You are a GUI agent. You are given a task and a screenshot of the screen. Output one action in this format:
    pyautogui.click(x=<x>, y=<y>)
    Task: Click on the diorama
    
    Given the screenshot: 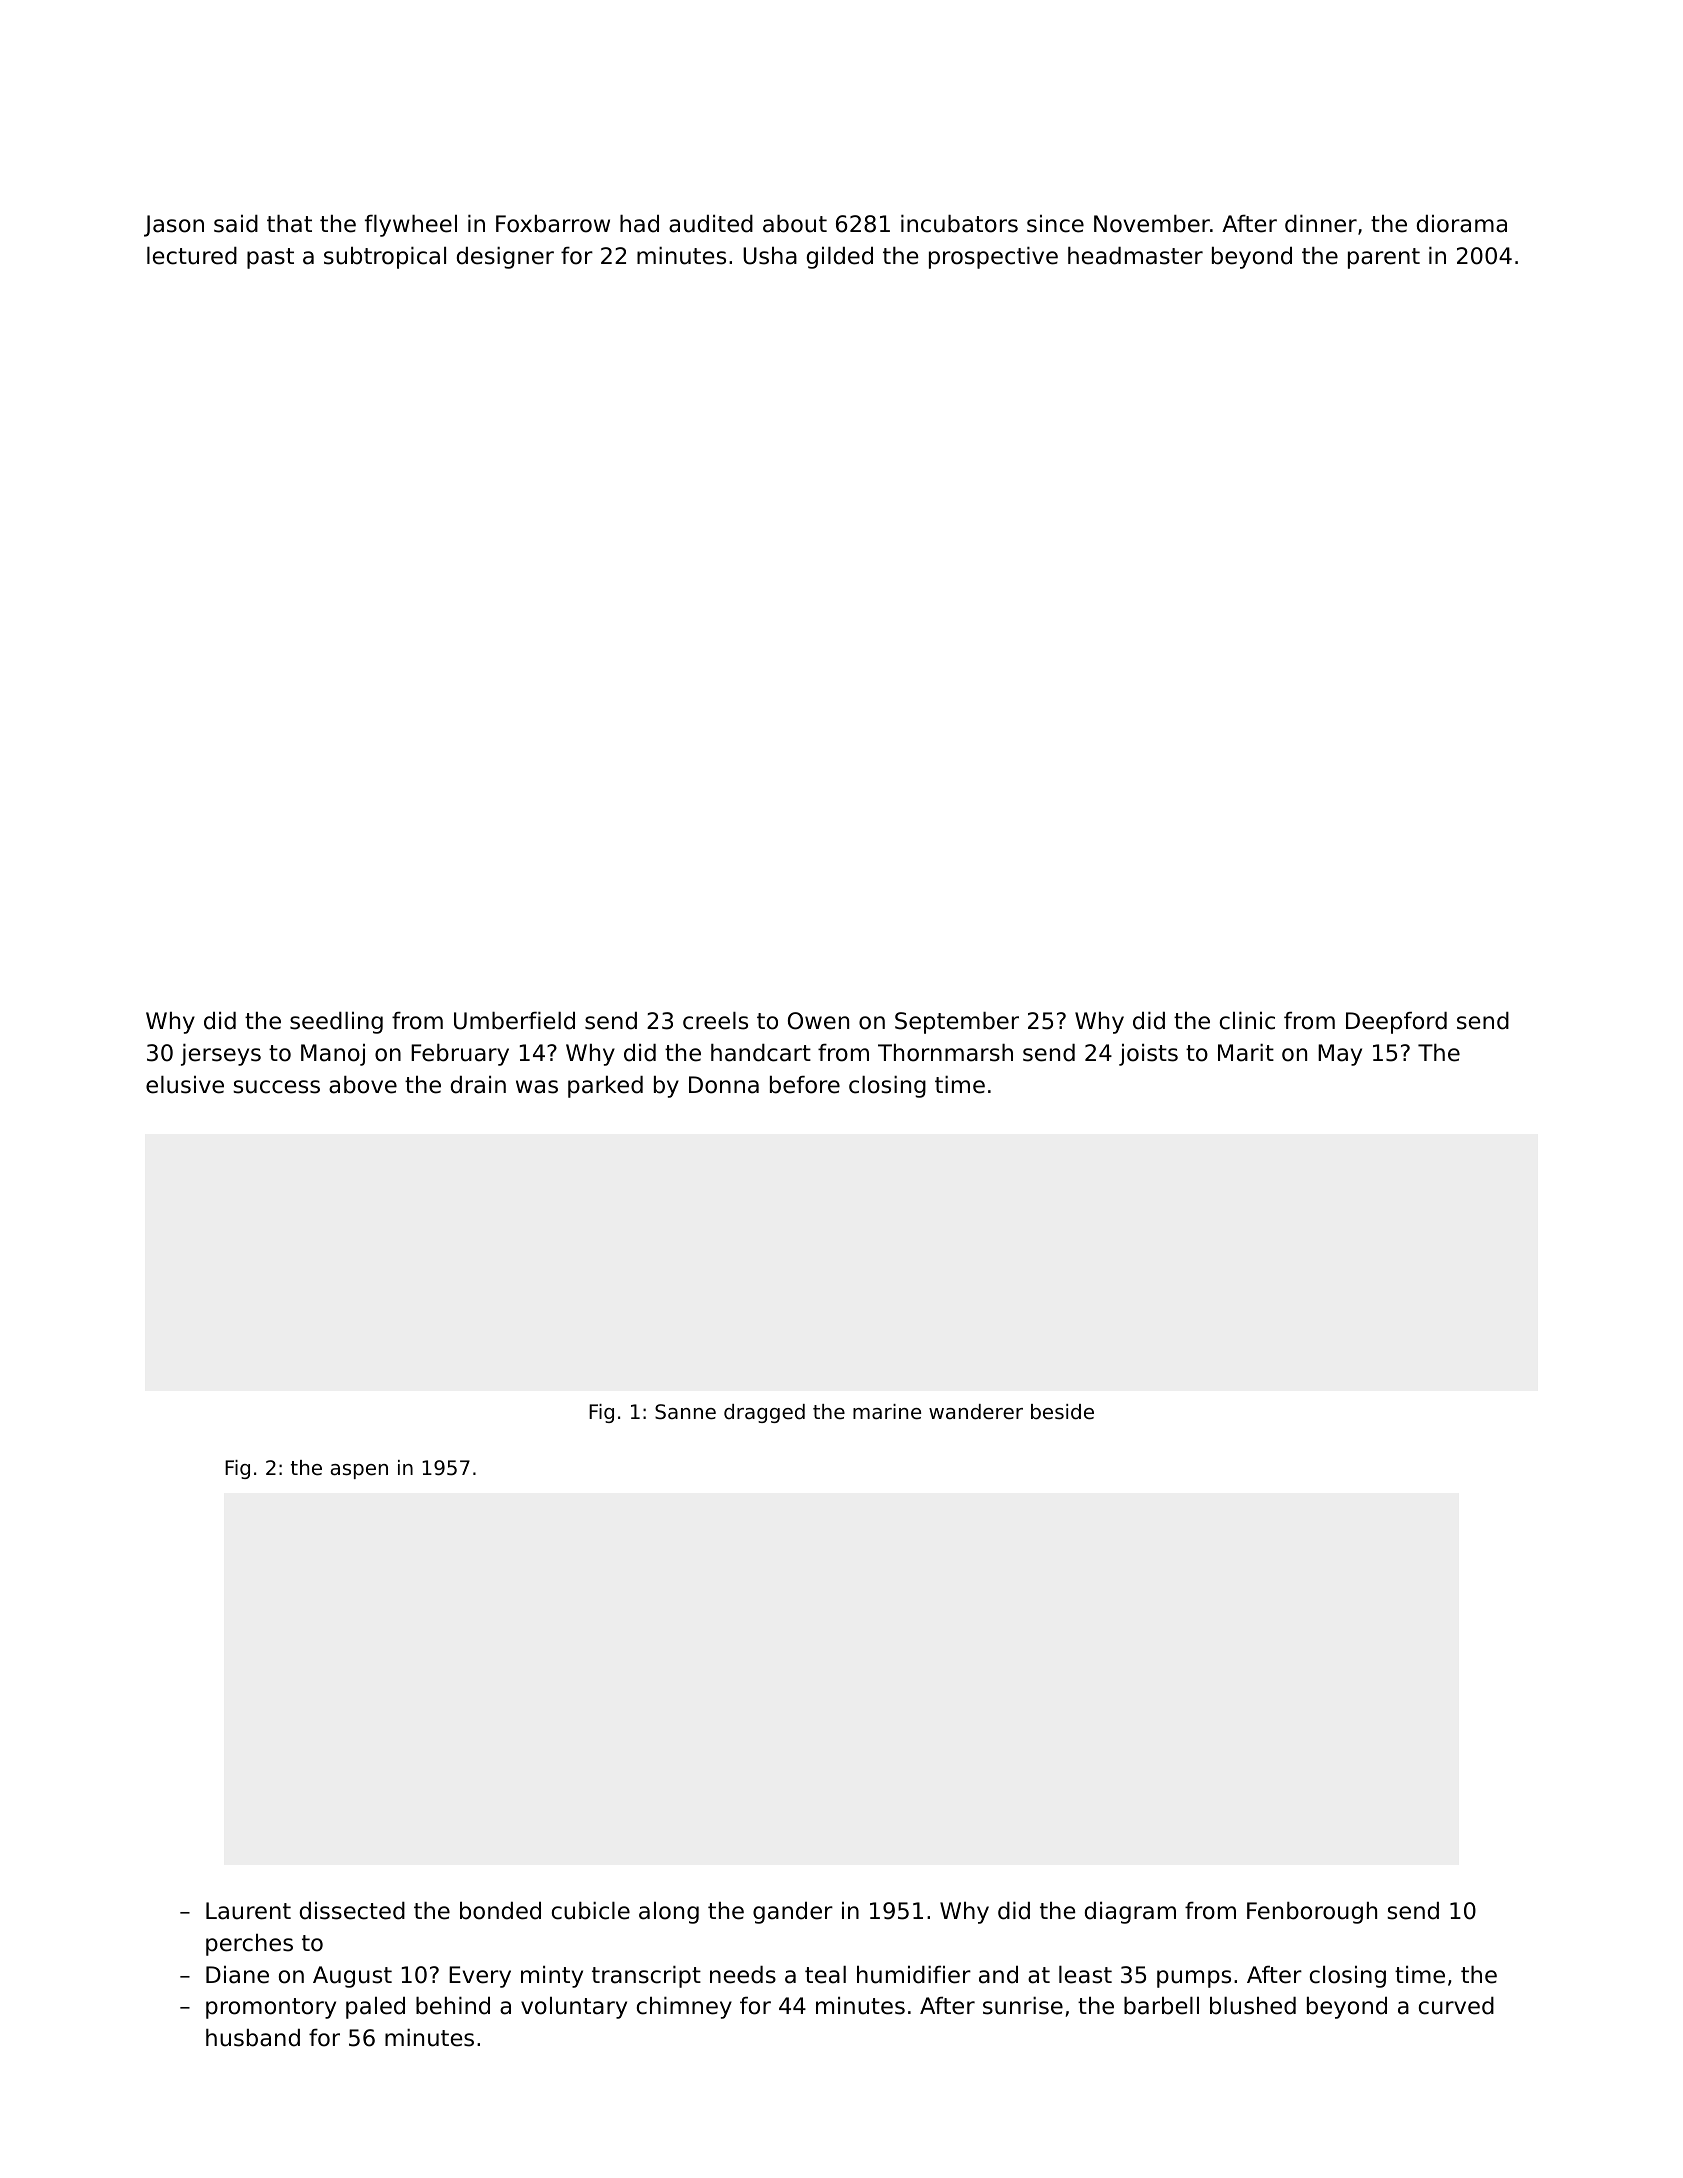 What is the action you would take?
    pyautogui.click(x=1462, y=224)
